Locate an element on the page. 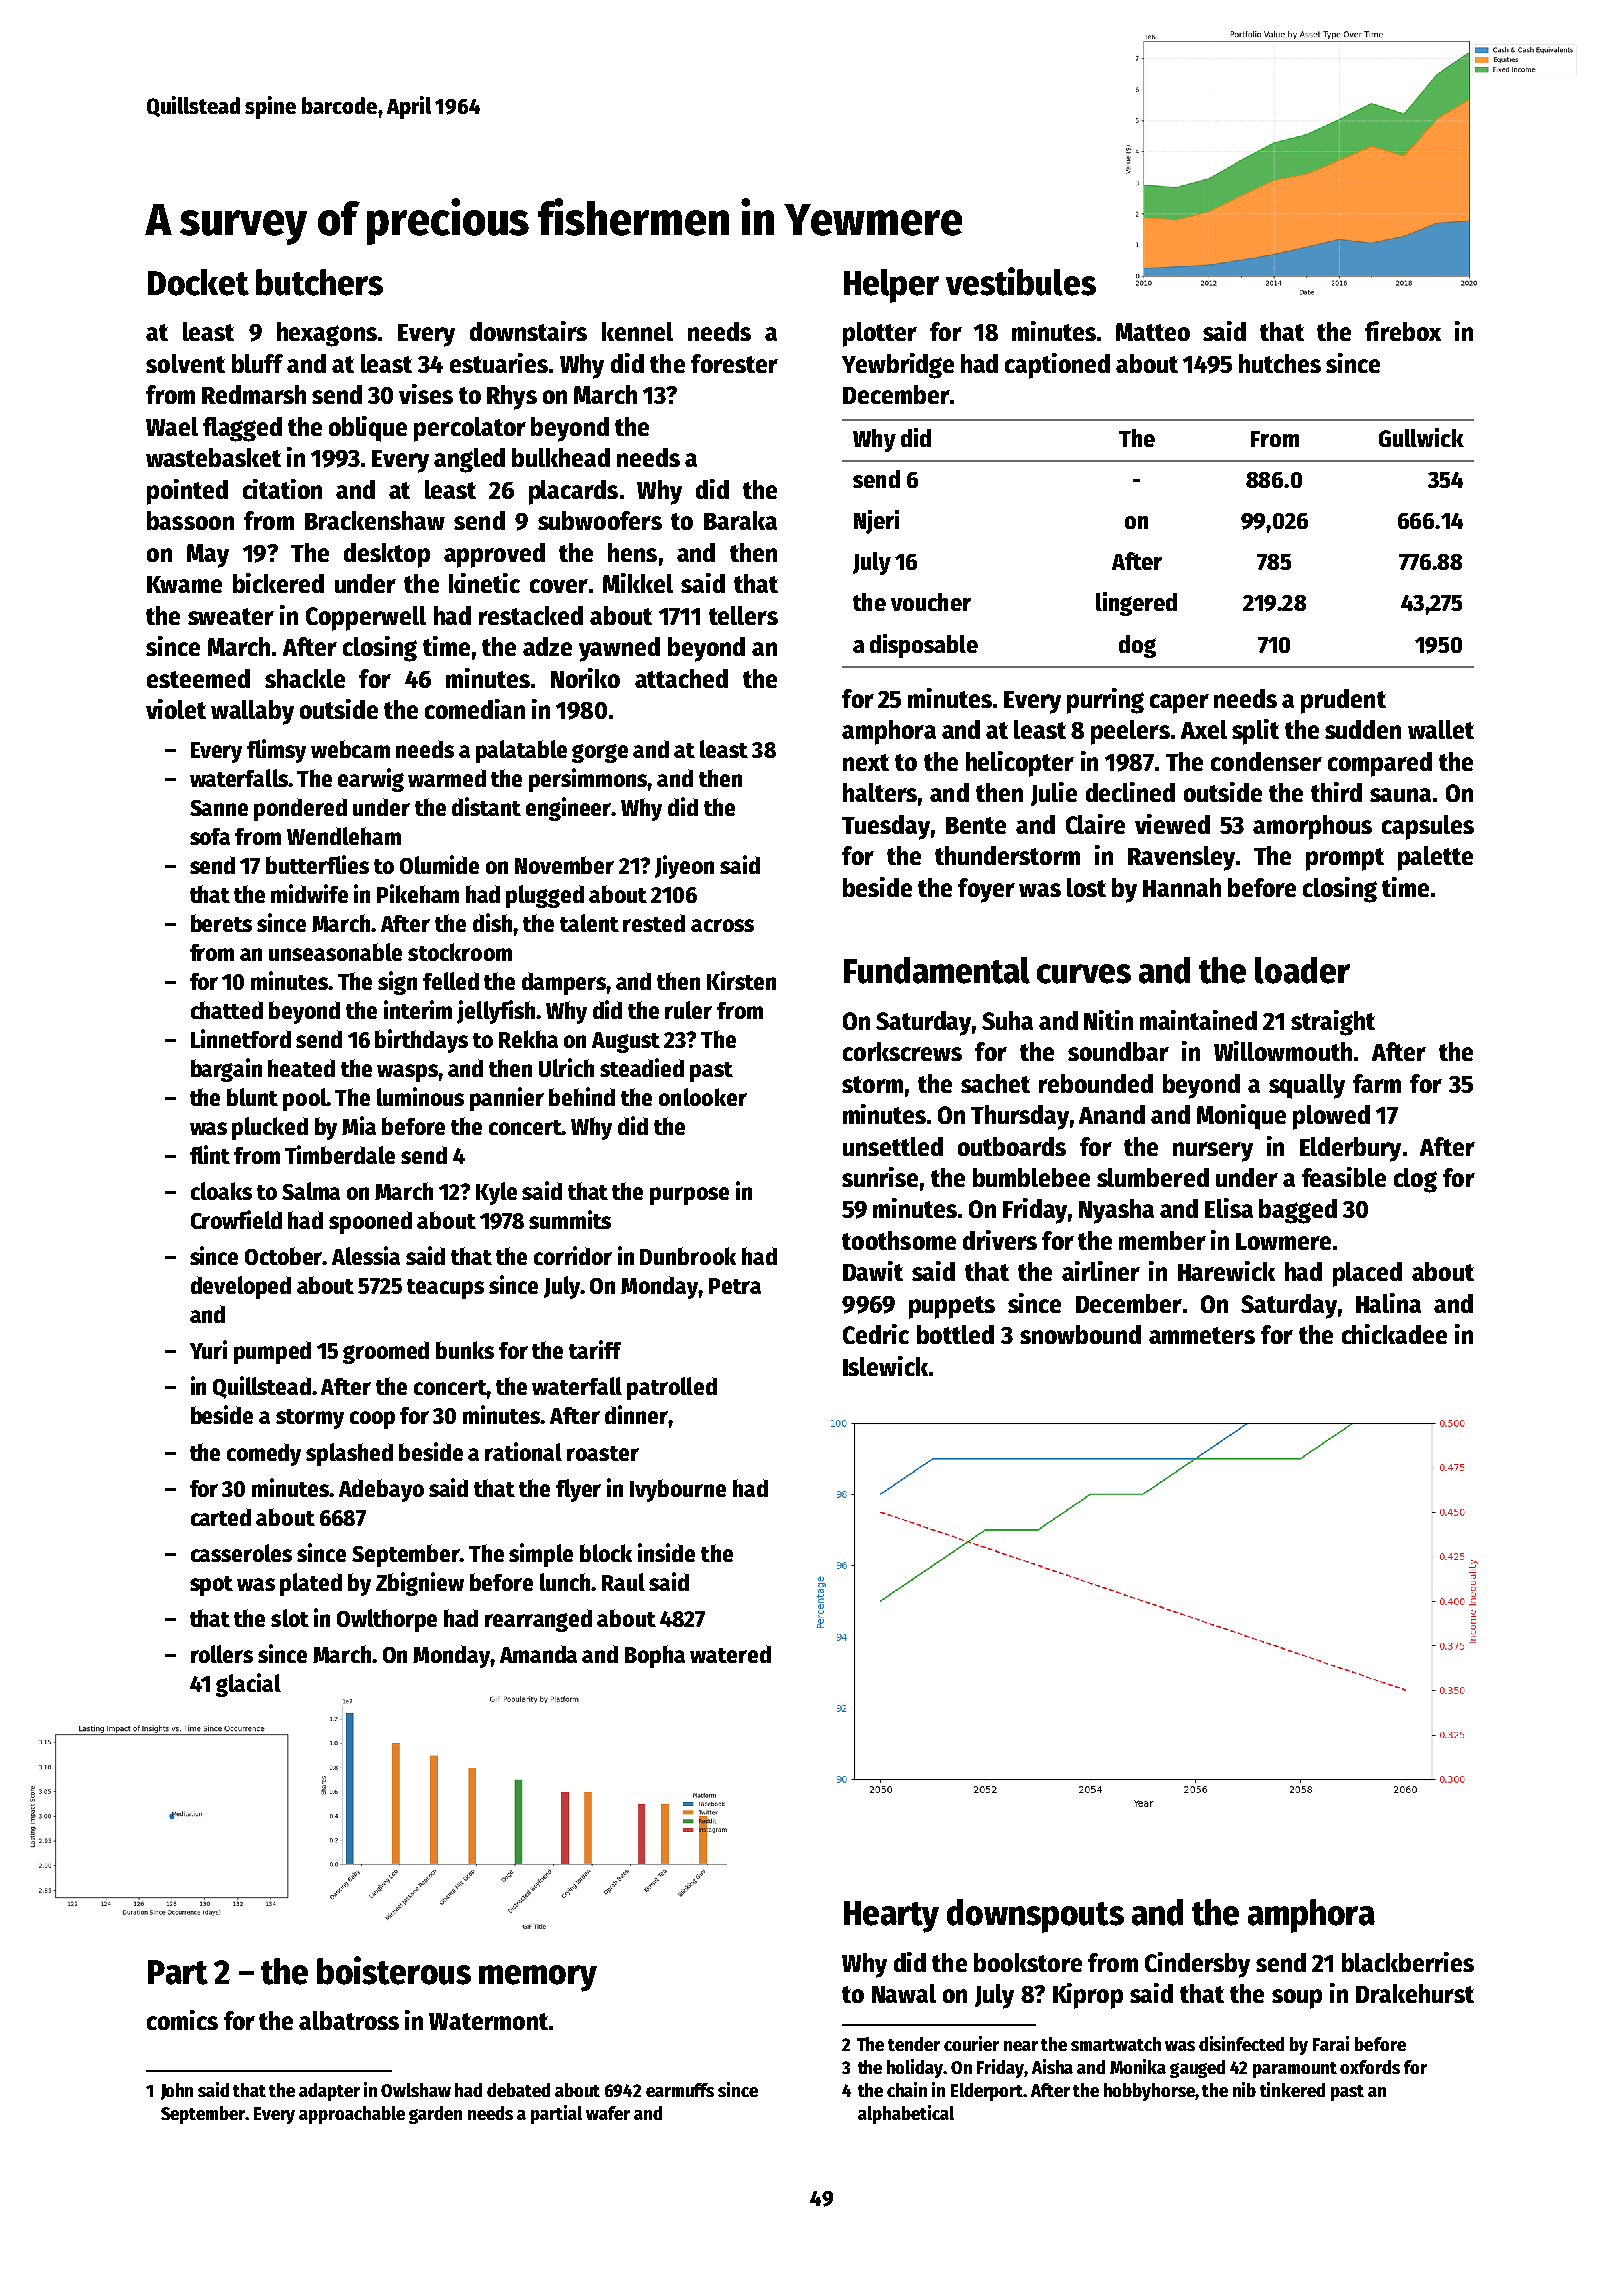 The width and height of the document is (1620, 2292). Baraka is located at coordinates (740, 520).
